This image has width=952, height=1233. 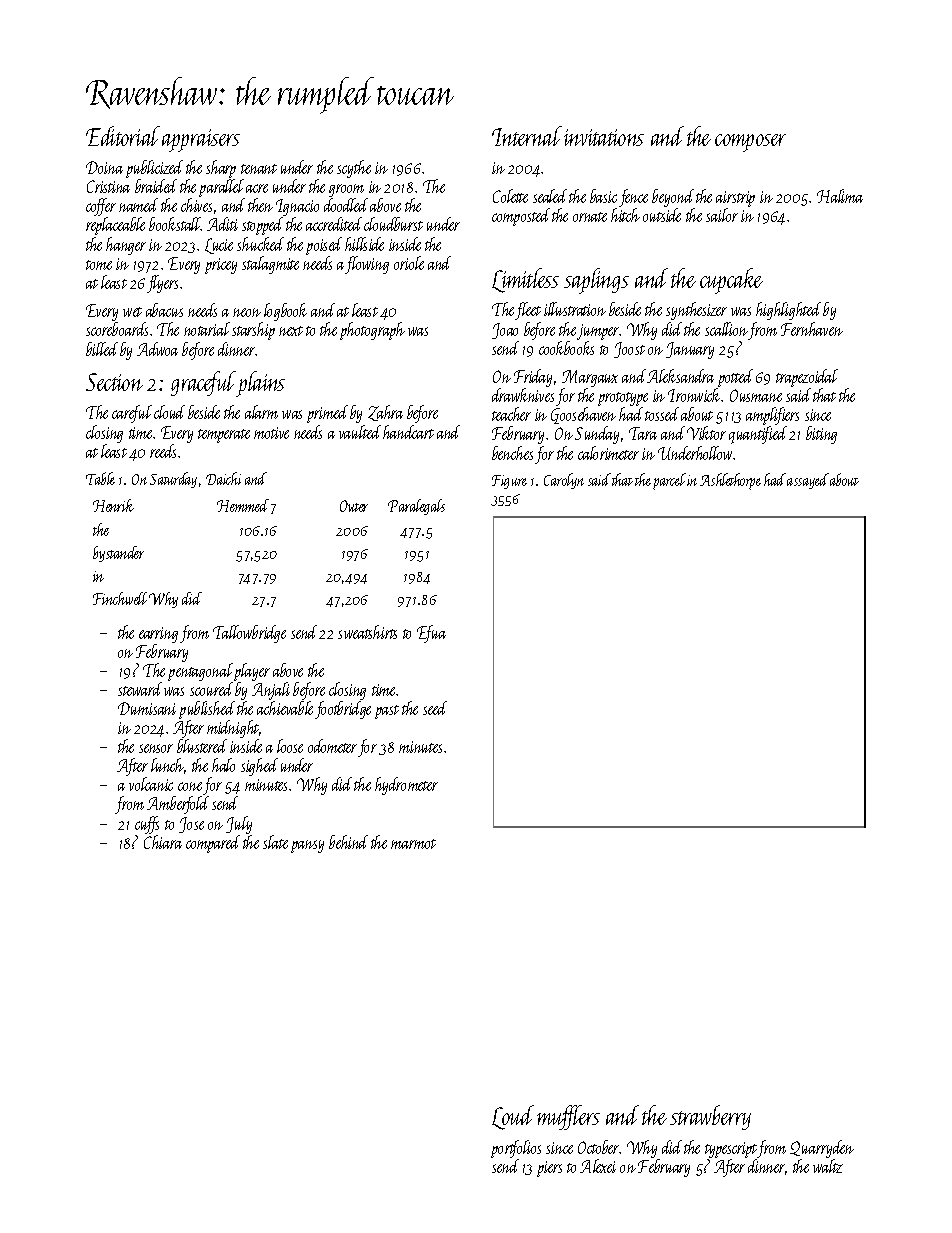 I want to click on careful, so click(x=132, y=414).
